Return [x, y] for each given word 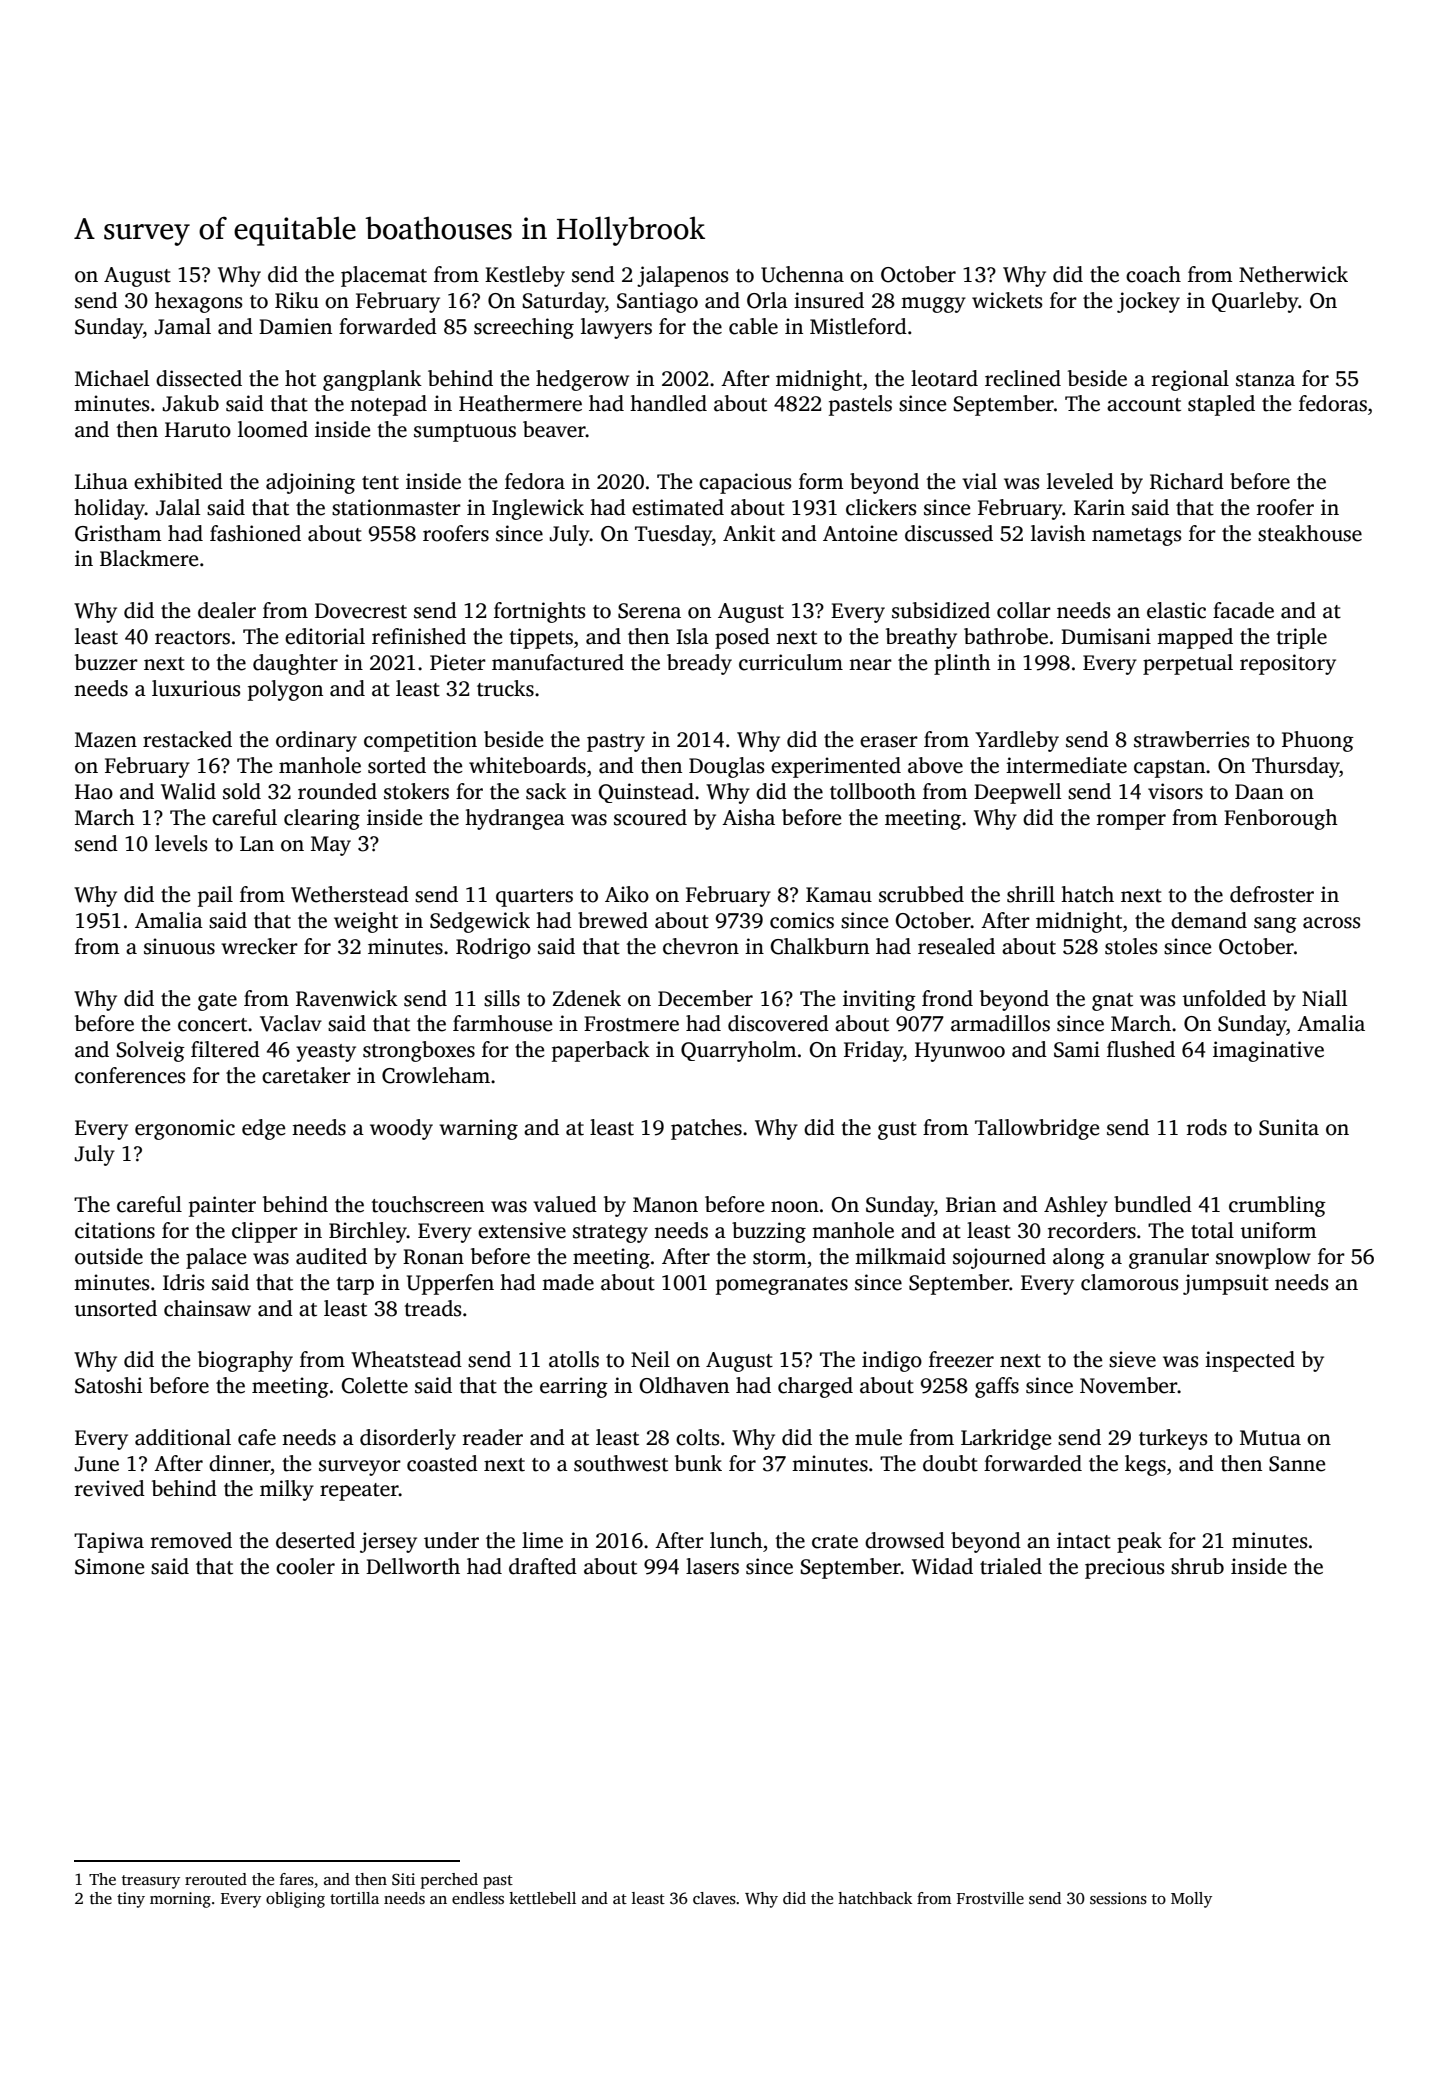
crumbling [1277, 1206]
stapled [1221, 405]
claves [714, 1898]
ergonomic [185, 1129]
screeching [524, 328]
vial [979, 481]
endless [478, 1898]
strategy [610, 1234]
